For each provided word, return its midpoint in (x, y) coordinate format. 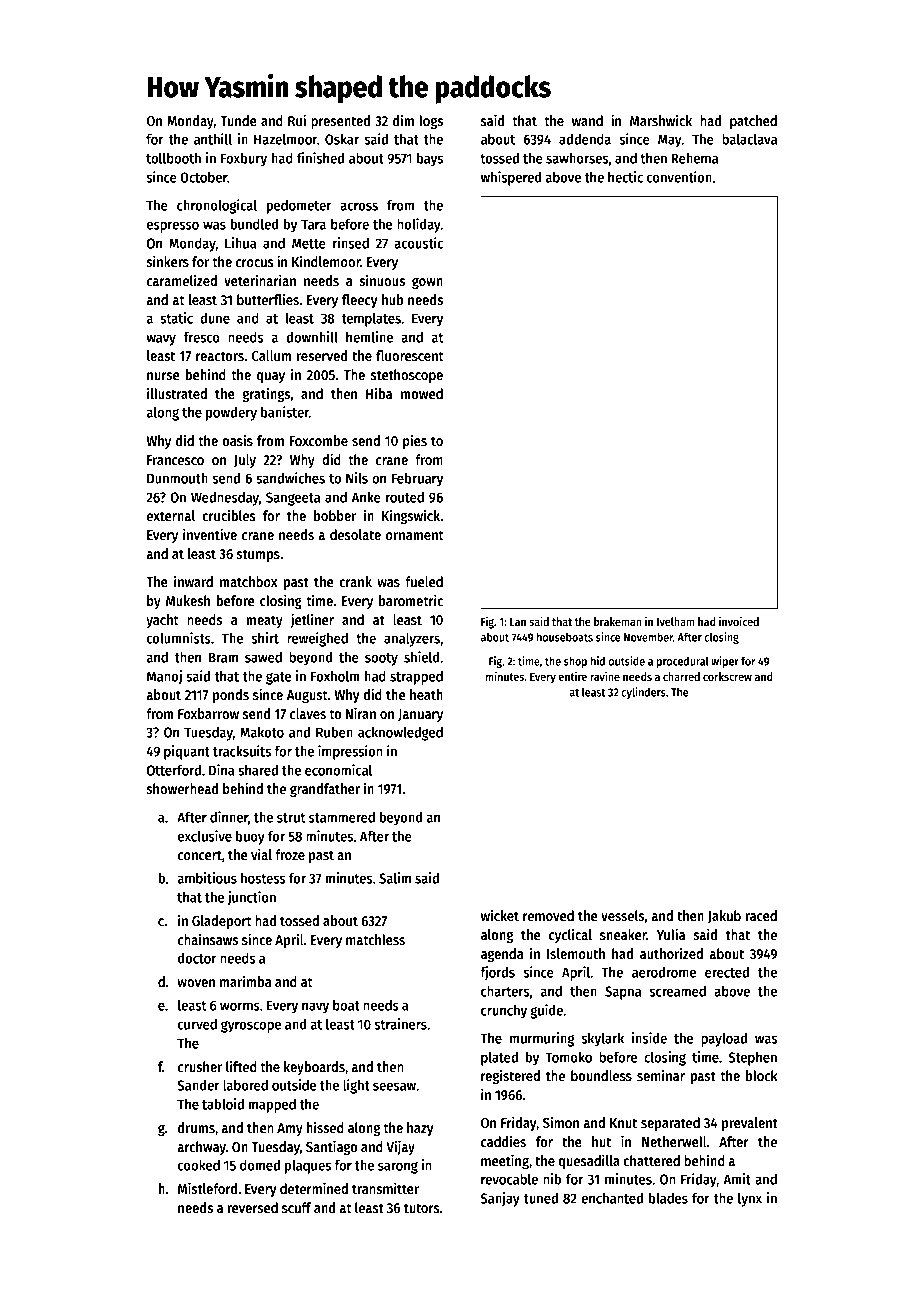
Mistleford (207, 1188)
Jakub (724, 916)
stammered (342, 817)
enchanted (612, 1198)
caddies (503, 1141)
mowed (422, 393)
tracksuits (242, 751)
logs (431, 122)
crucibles (229, 515)
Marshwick (661, 120)
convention (679, 177)
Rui (297, 120)
